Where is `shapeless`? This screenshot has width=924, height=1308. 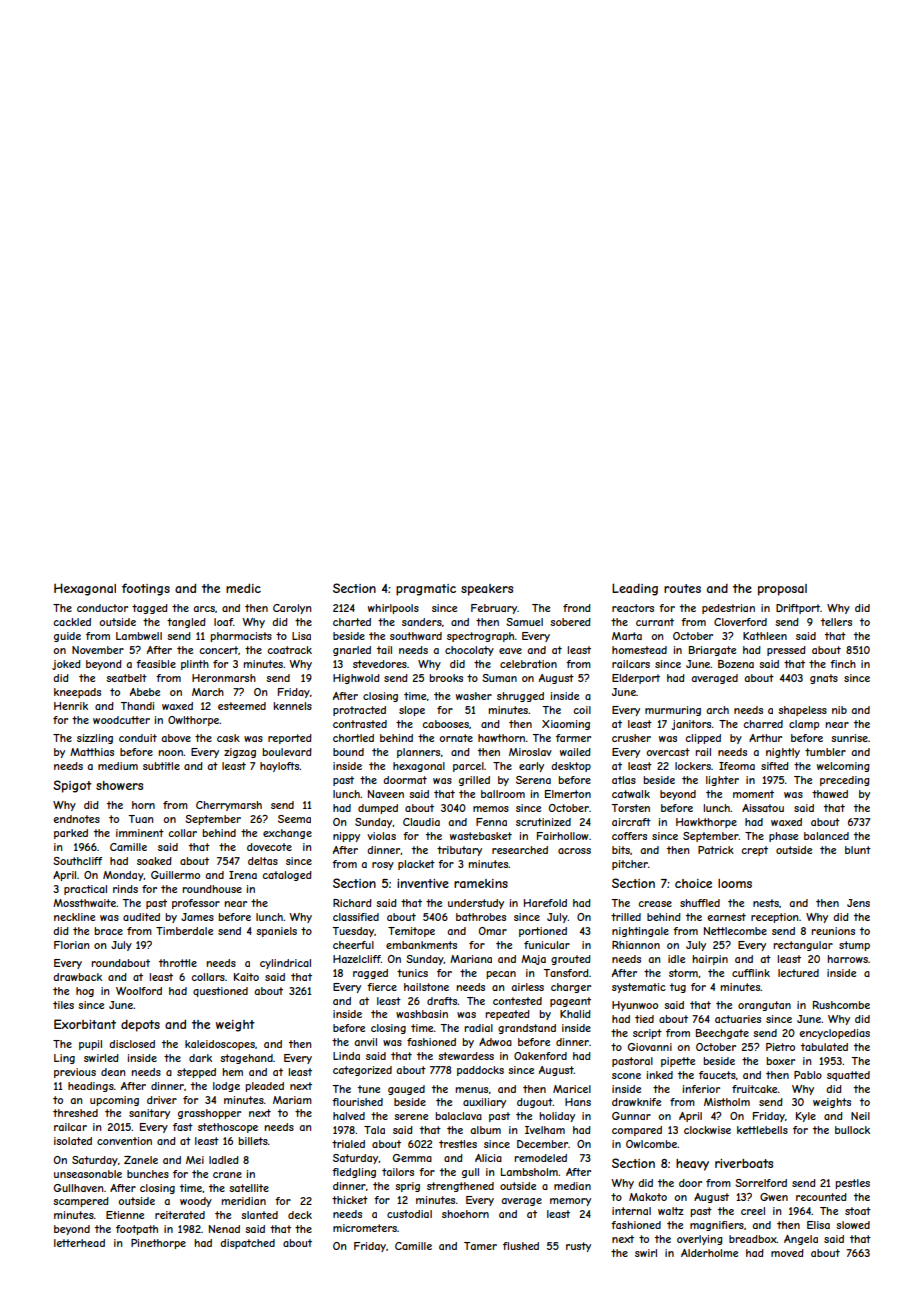 shapeless is located at coordinates (802, 711).
